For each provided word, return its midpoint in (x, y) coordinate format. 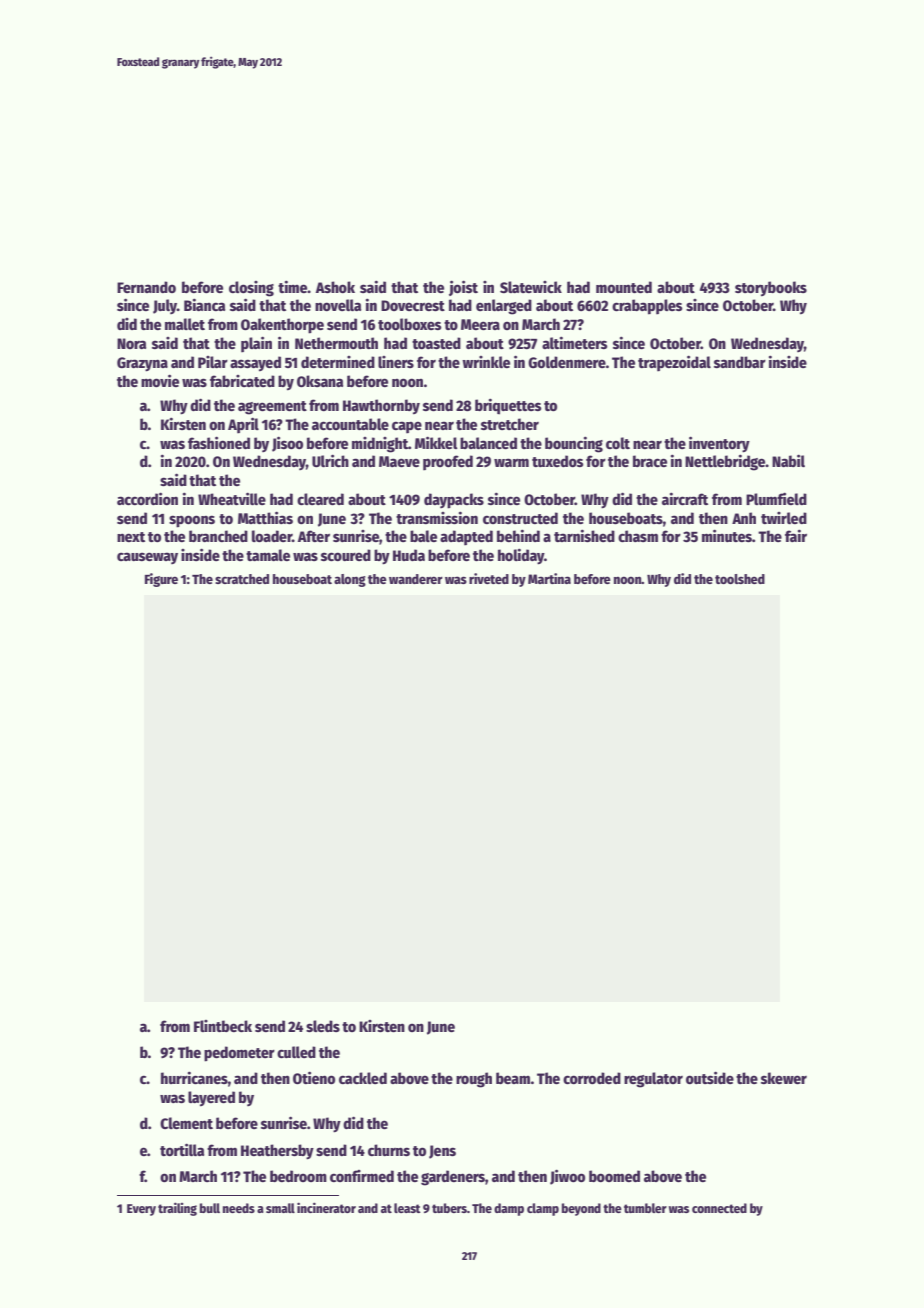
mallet (185, 324)
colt (618, 443)
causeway (147, 558)
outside (710, 1077)
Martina (549, 578)
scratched (242, 579)
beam (513, 1078)
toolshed (740, 579)
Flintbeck (223, 1026)
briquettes (508, 406)
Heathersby (277, 1152)
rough (474, 1080)
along (350, 580)
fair (796, 535)
